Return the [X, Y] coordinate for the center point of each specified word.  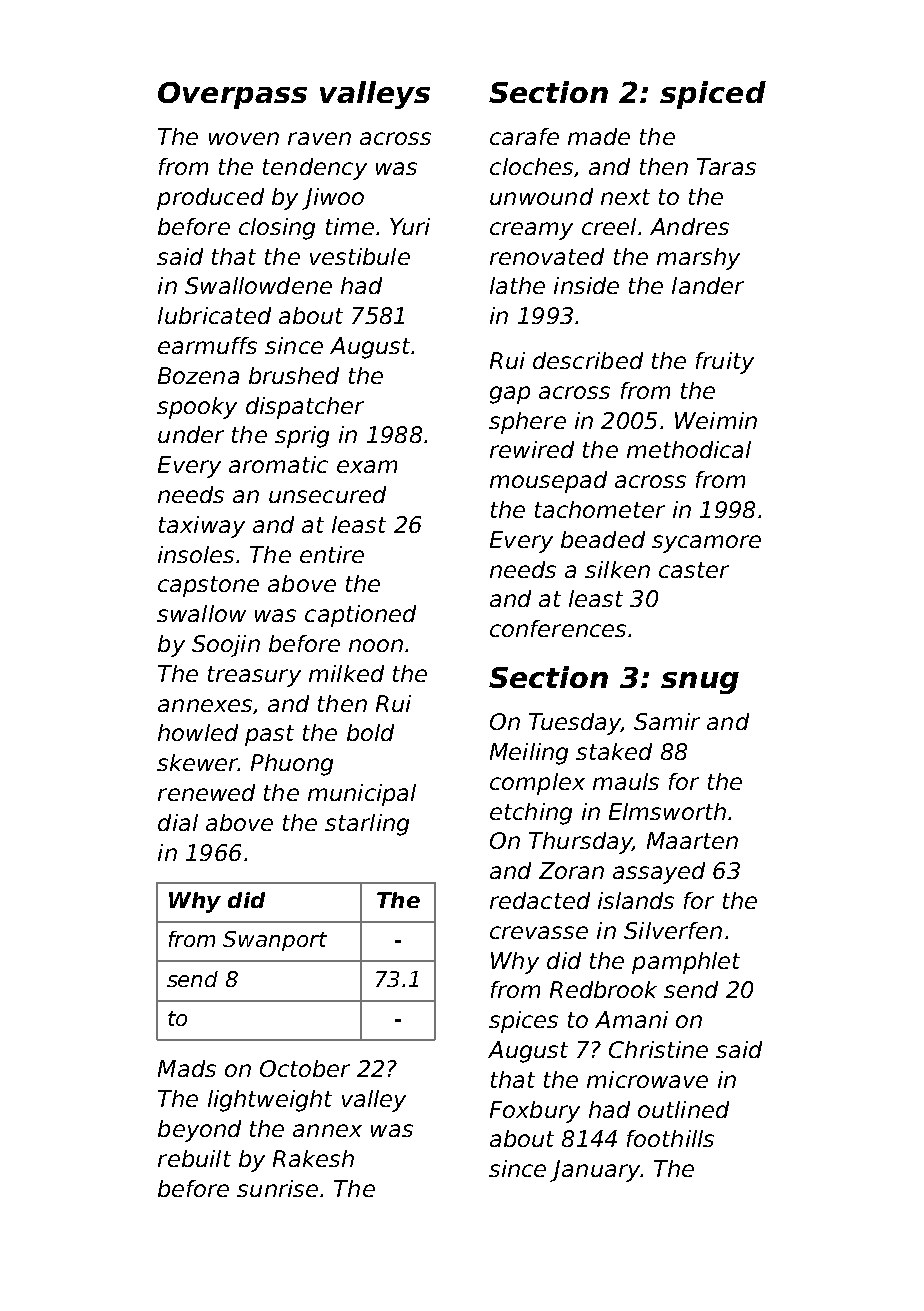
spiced [713, 95]
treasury [254, 676]
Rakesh [313, 1158]
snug [700, 683]
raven [319, 138]
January [595, 1171]
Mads [187, 1068]
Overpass [232, 95]
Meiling [529, 754]
